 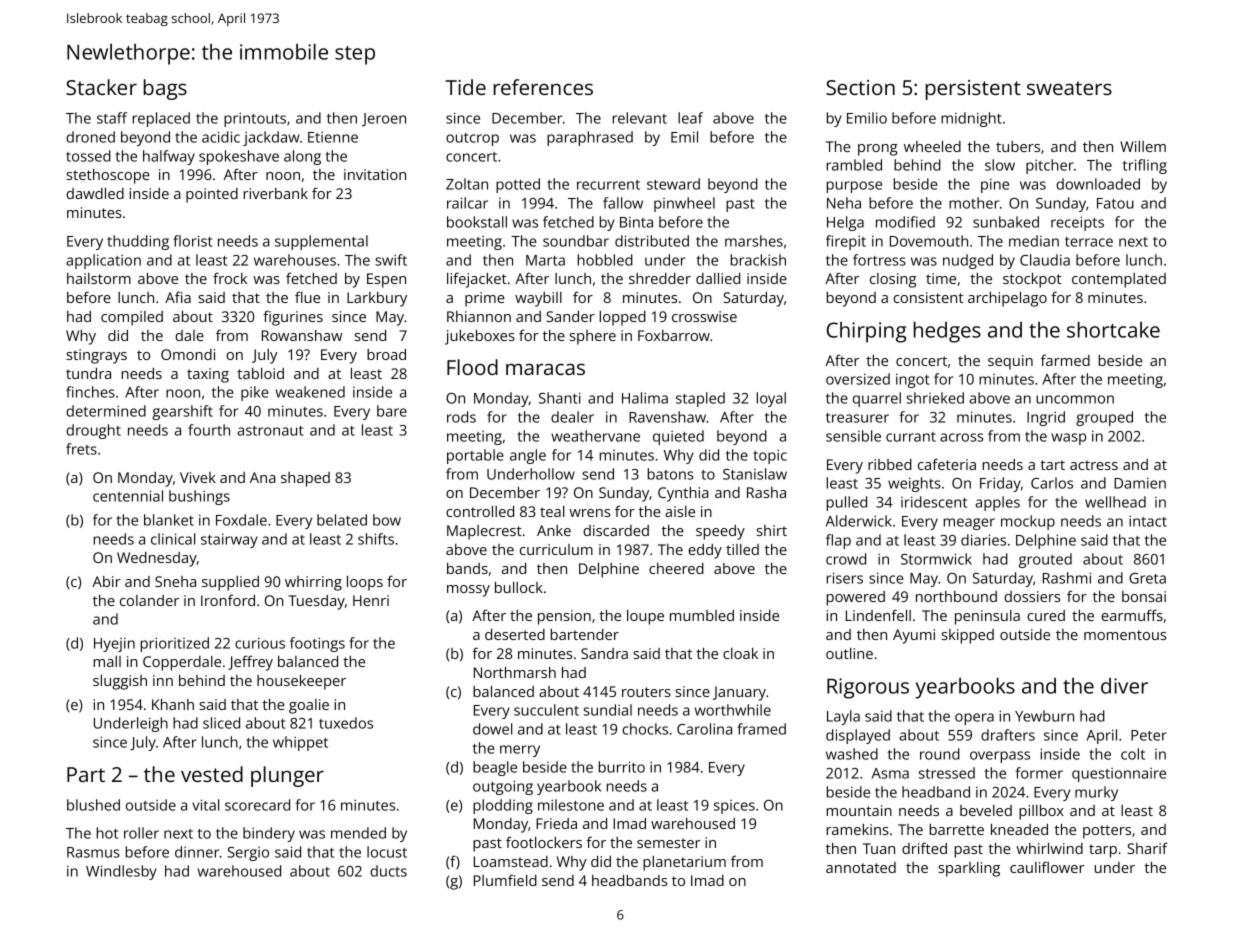 What do you see at coordinates (466, 87) in the screenshot?
I see `Tide` at bounding box center [466, 87].
